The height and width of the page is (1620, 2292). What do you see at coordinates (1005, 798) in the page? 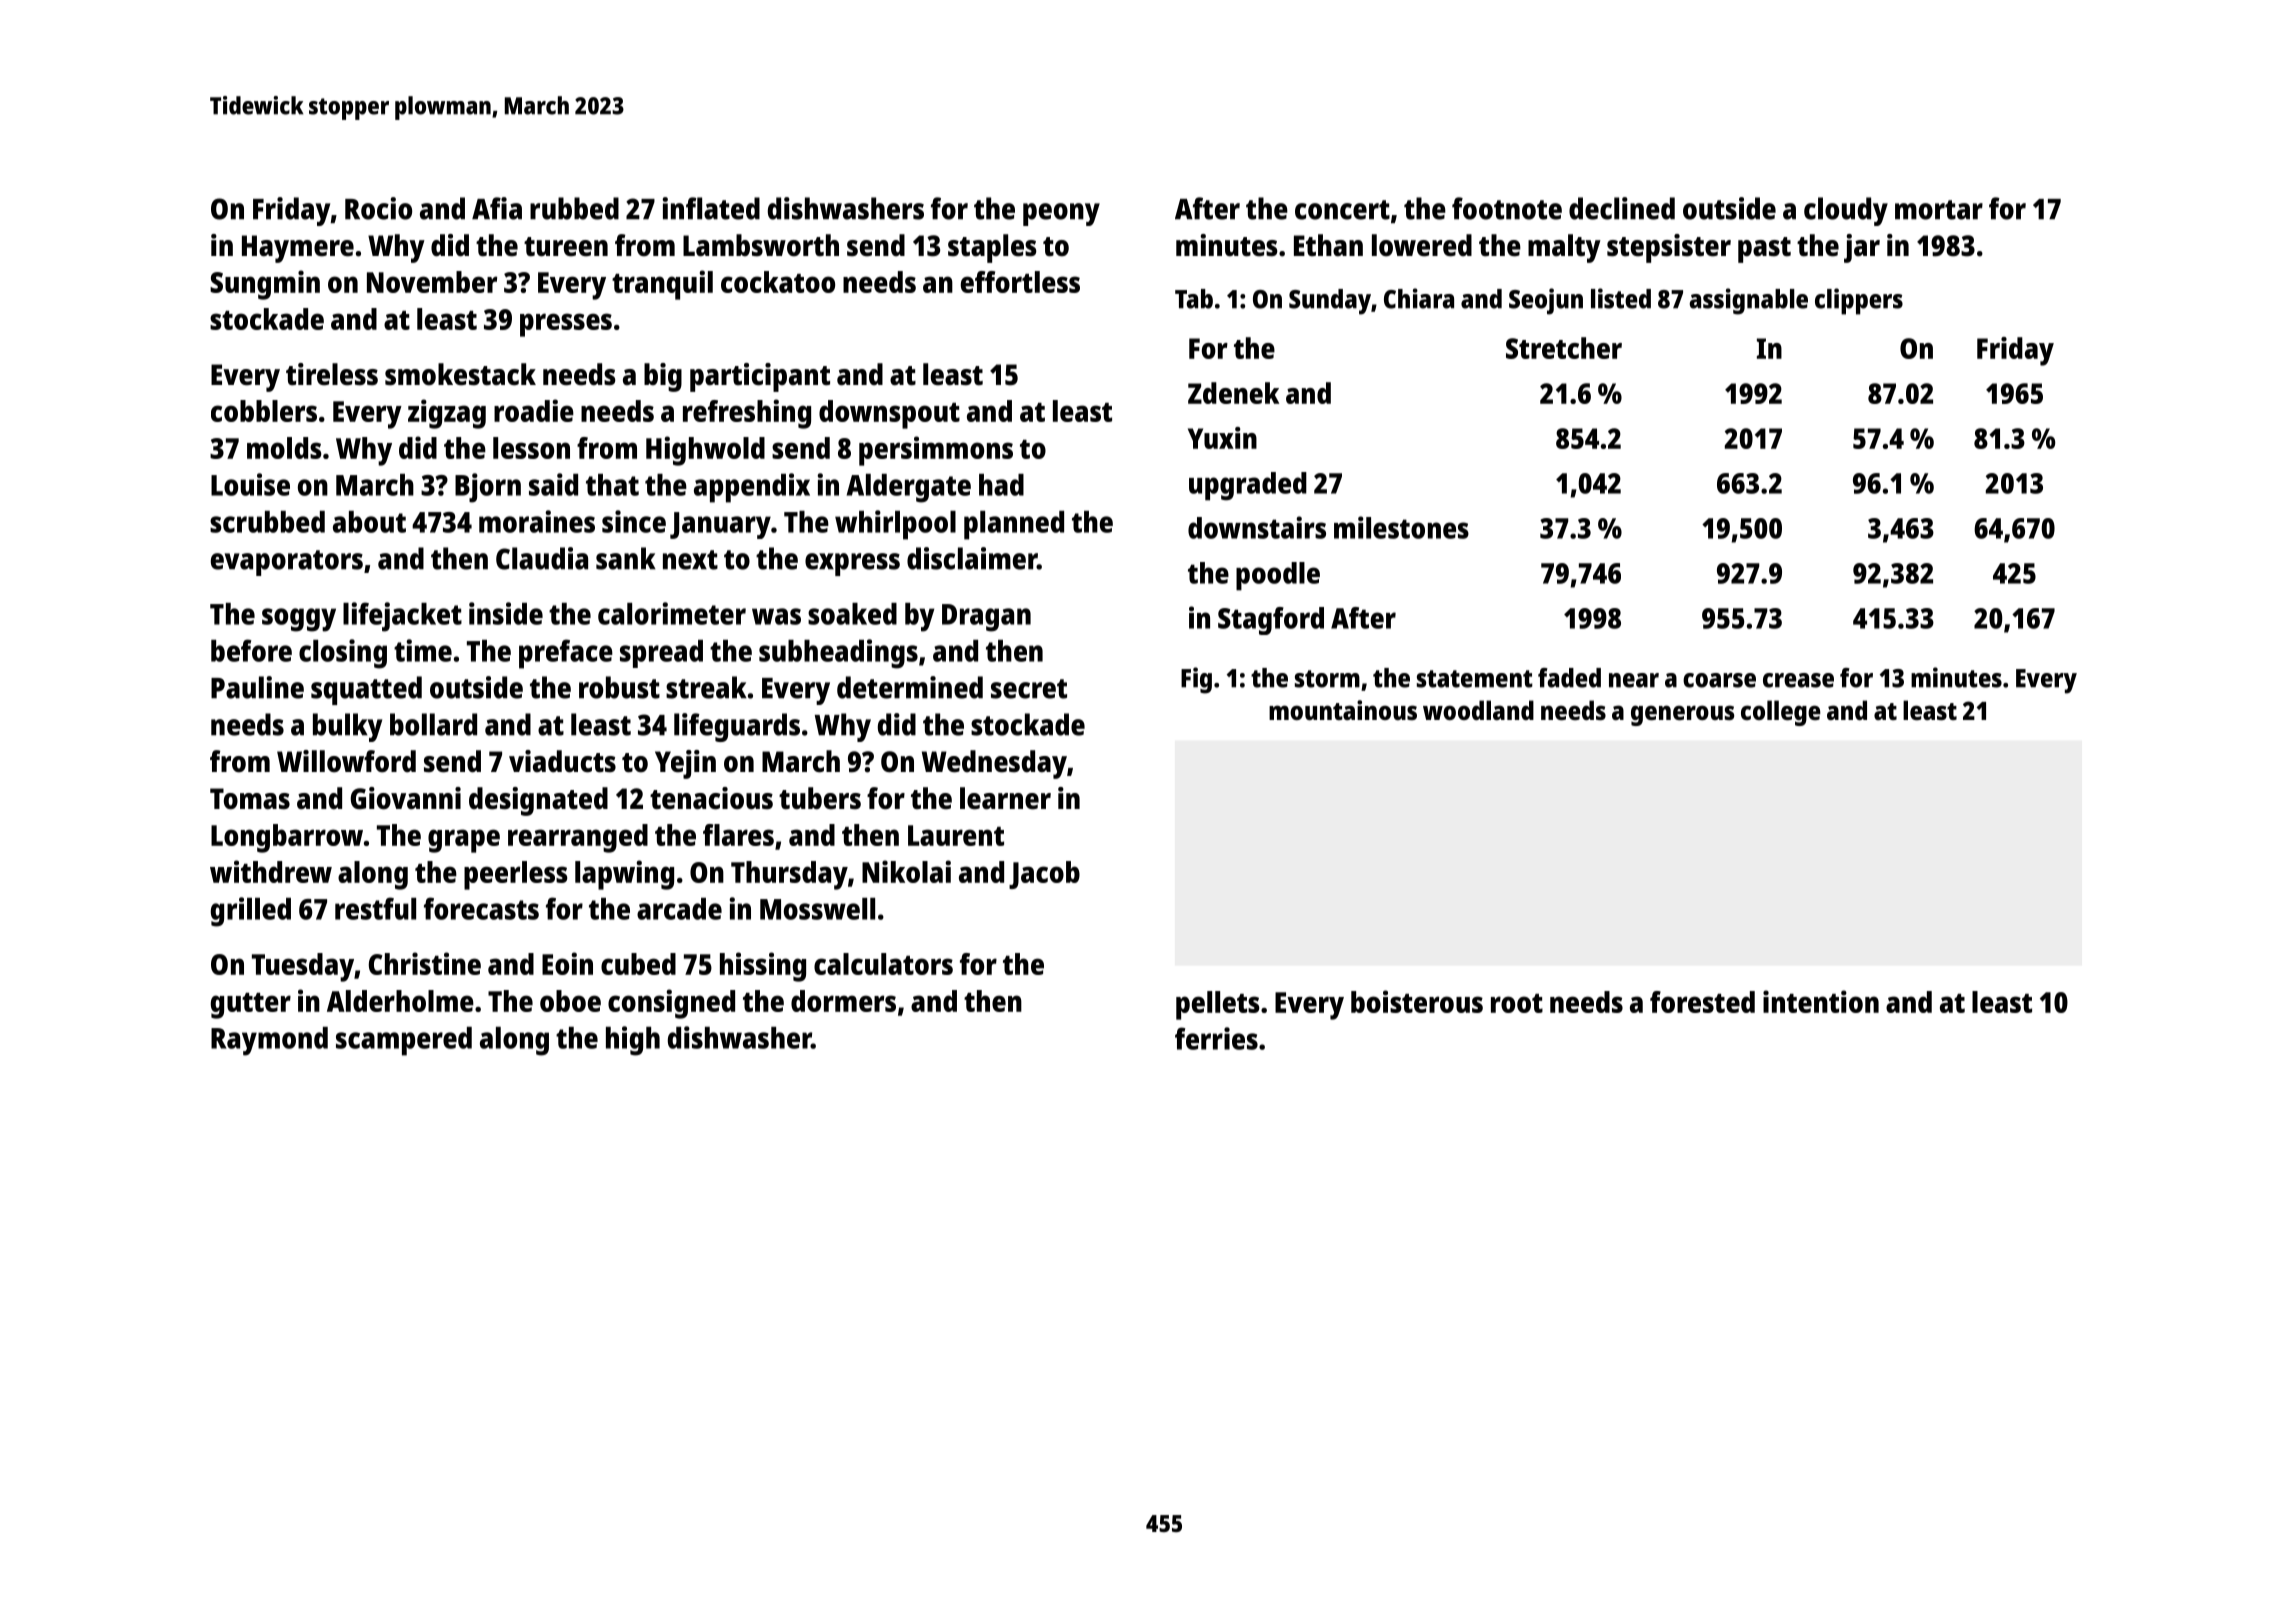
I see `learner` at bounding box center [1005, 798].
